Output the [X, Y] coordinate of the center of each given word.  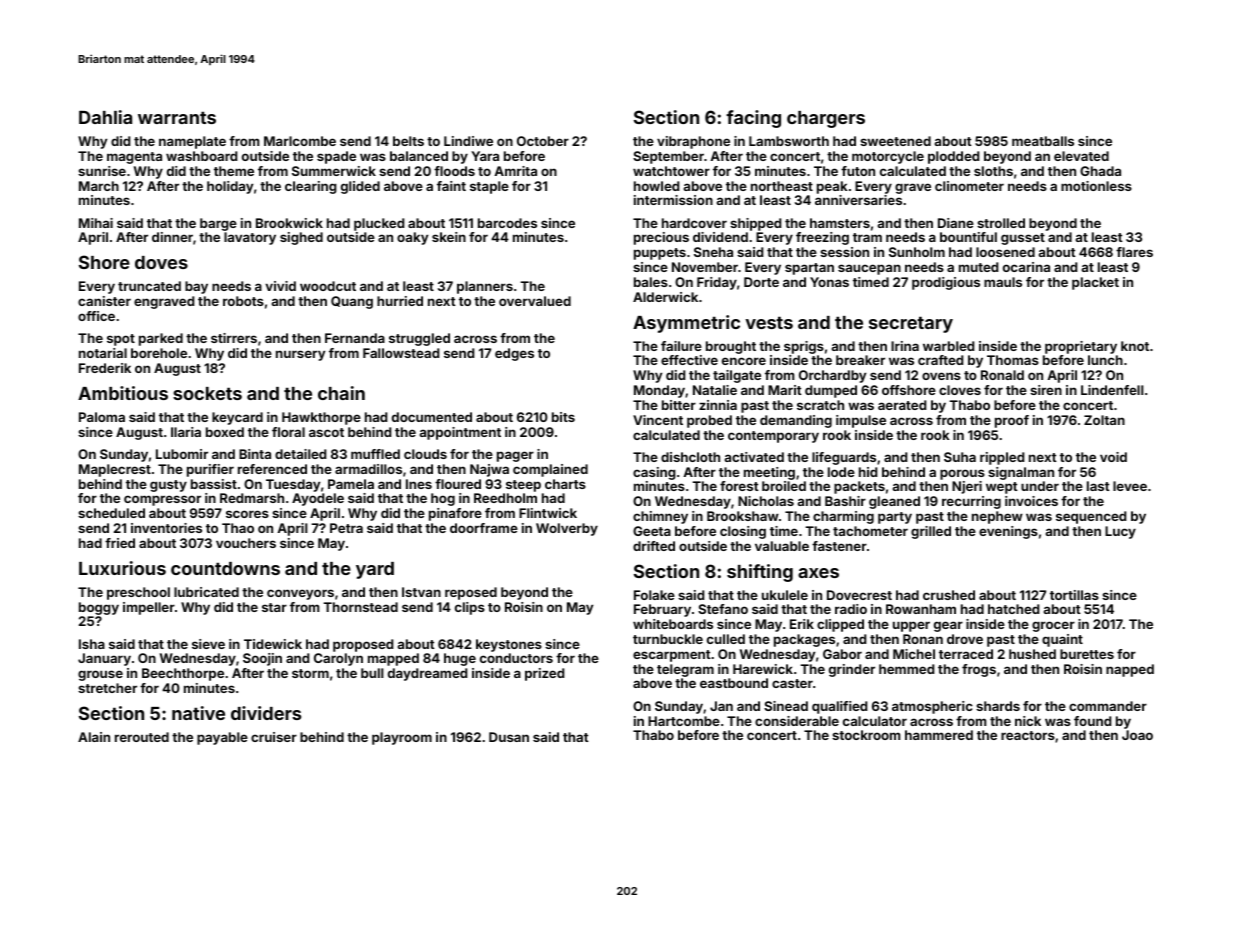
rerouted [142, 737]
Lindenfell [1112, 390]
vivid [280, 286]
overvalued [535, 301]
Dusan [509, 737]
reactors [1028, 735]
